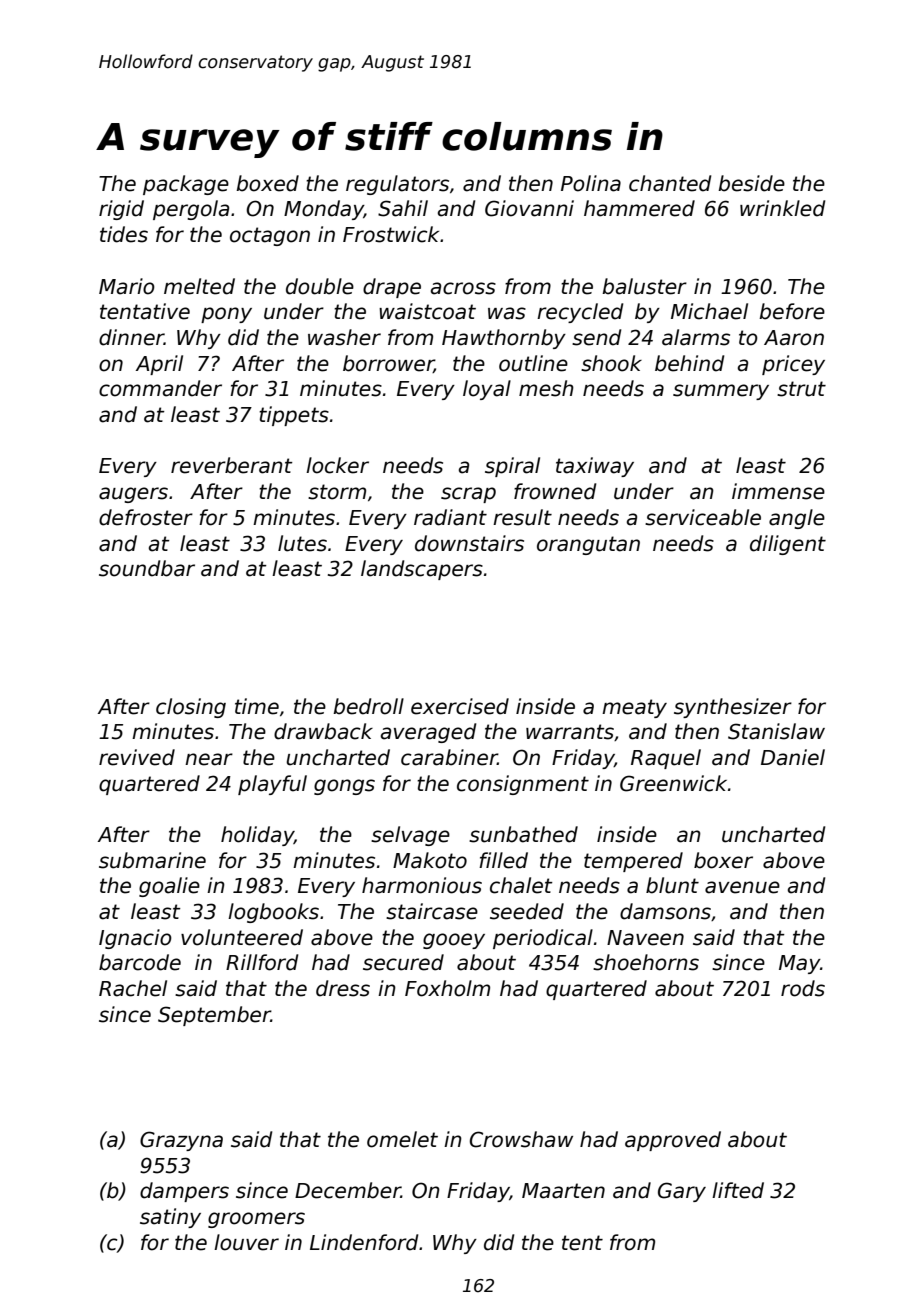 The height and width of the screenshot is (1314, 924). I want to click on harmonious, so click(422, 885).
